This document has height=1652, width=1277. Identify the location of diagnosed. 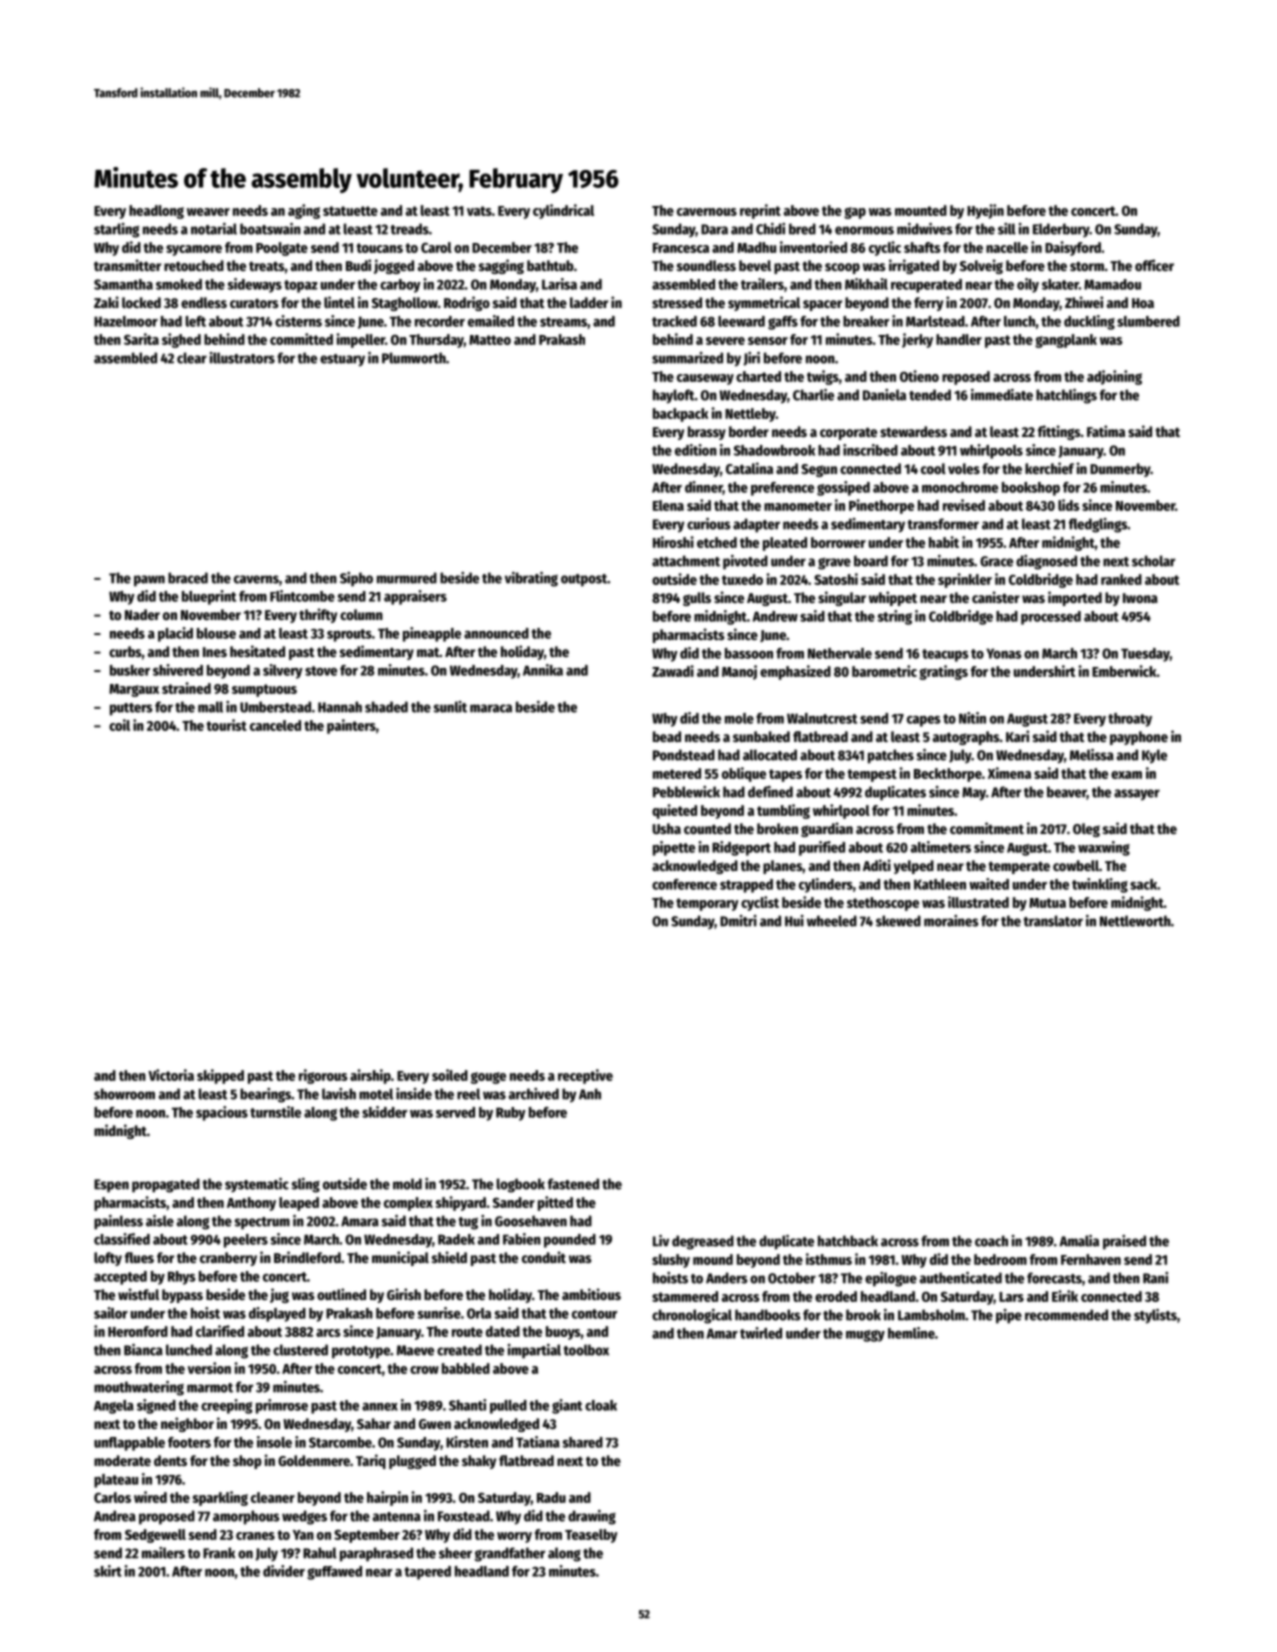
(1046, 562).
